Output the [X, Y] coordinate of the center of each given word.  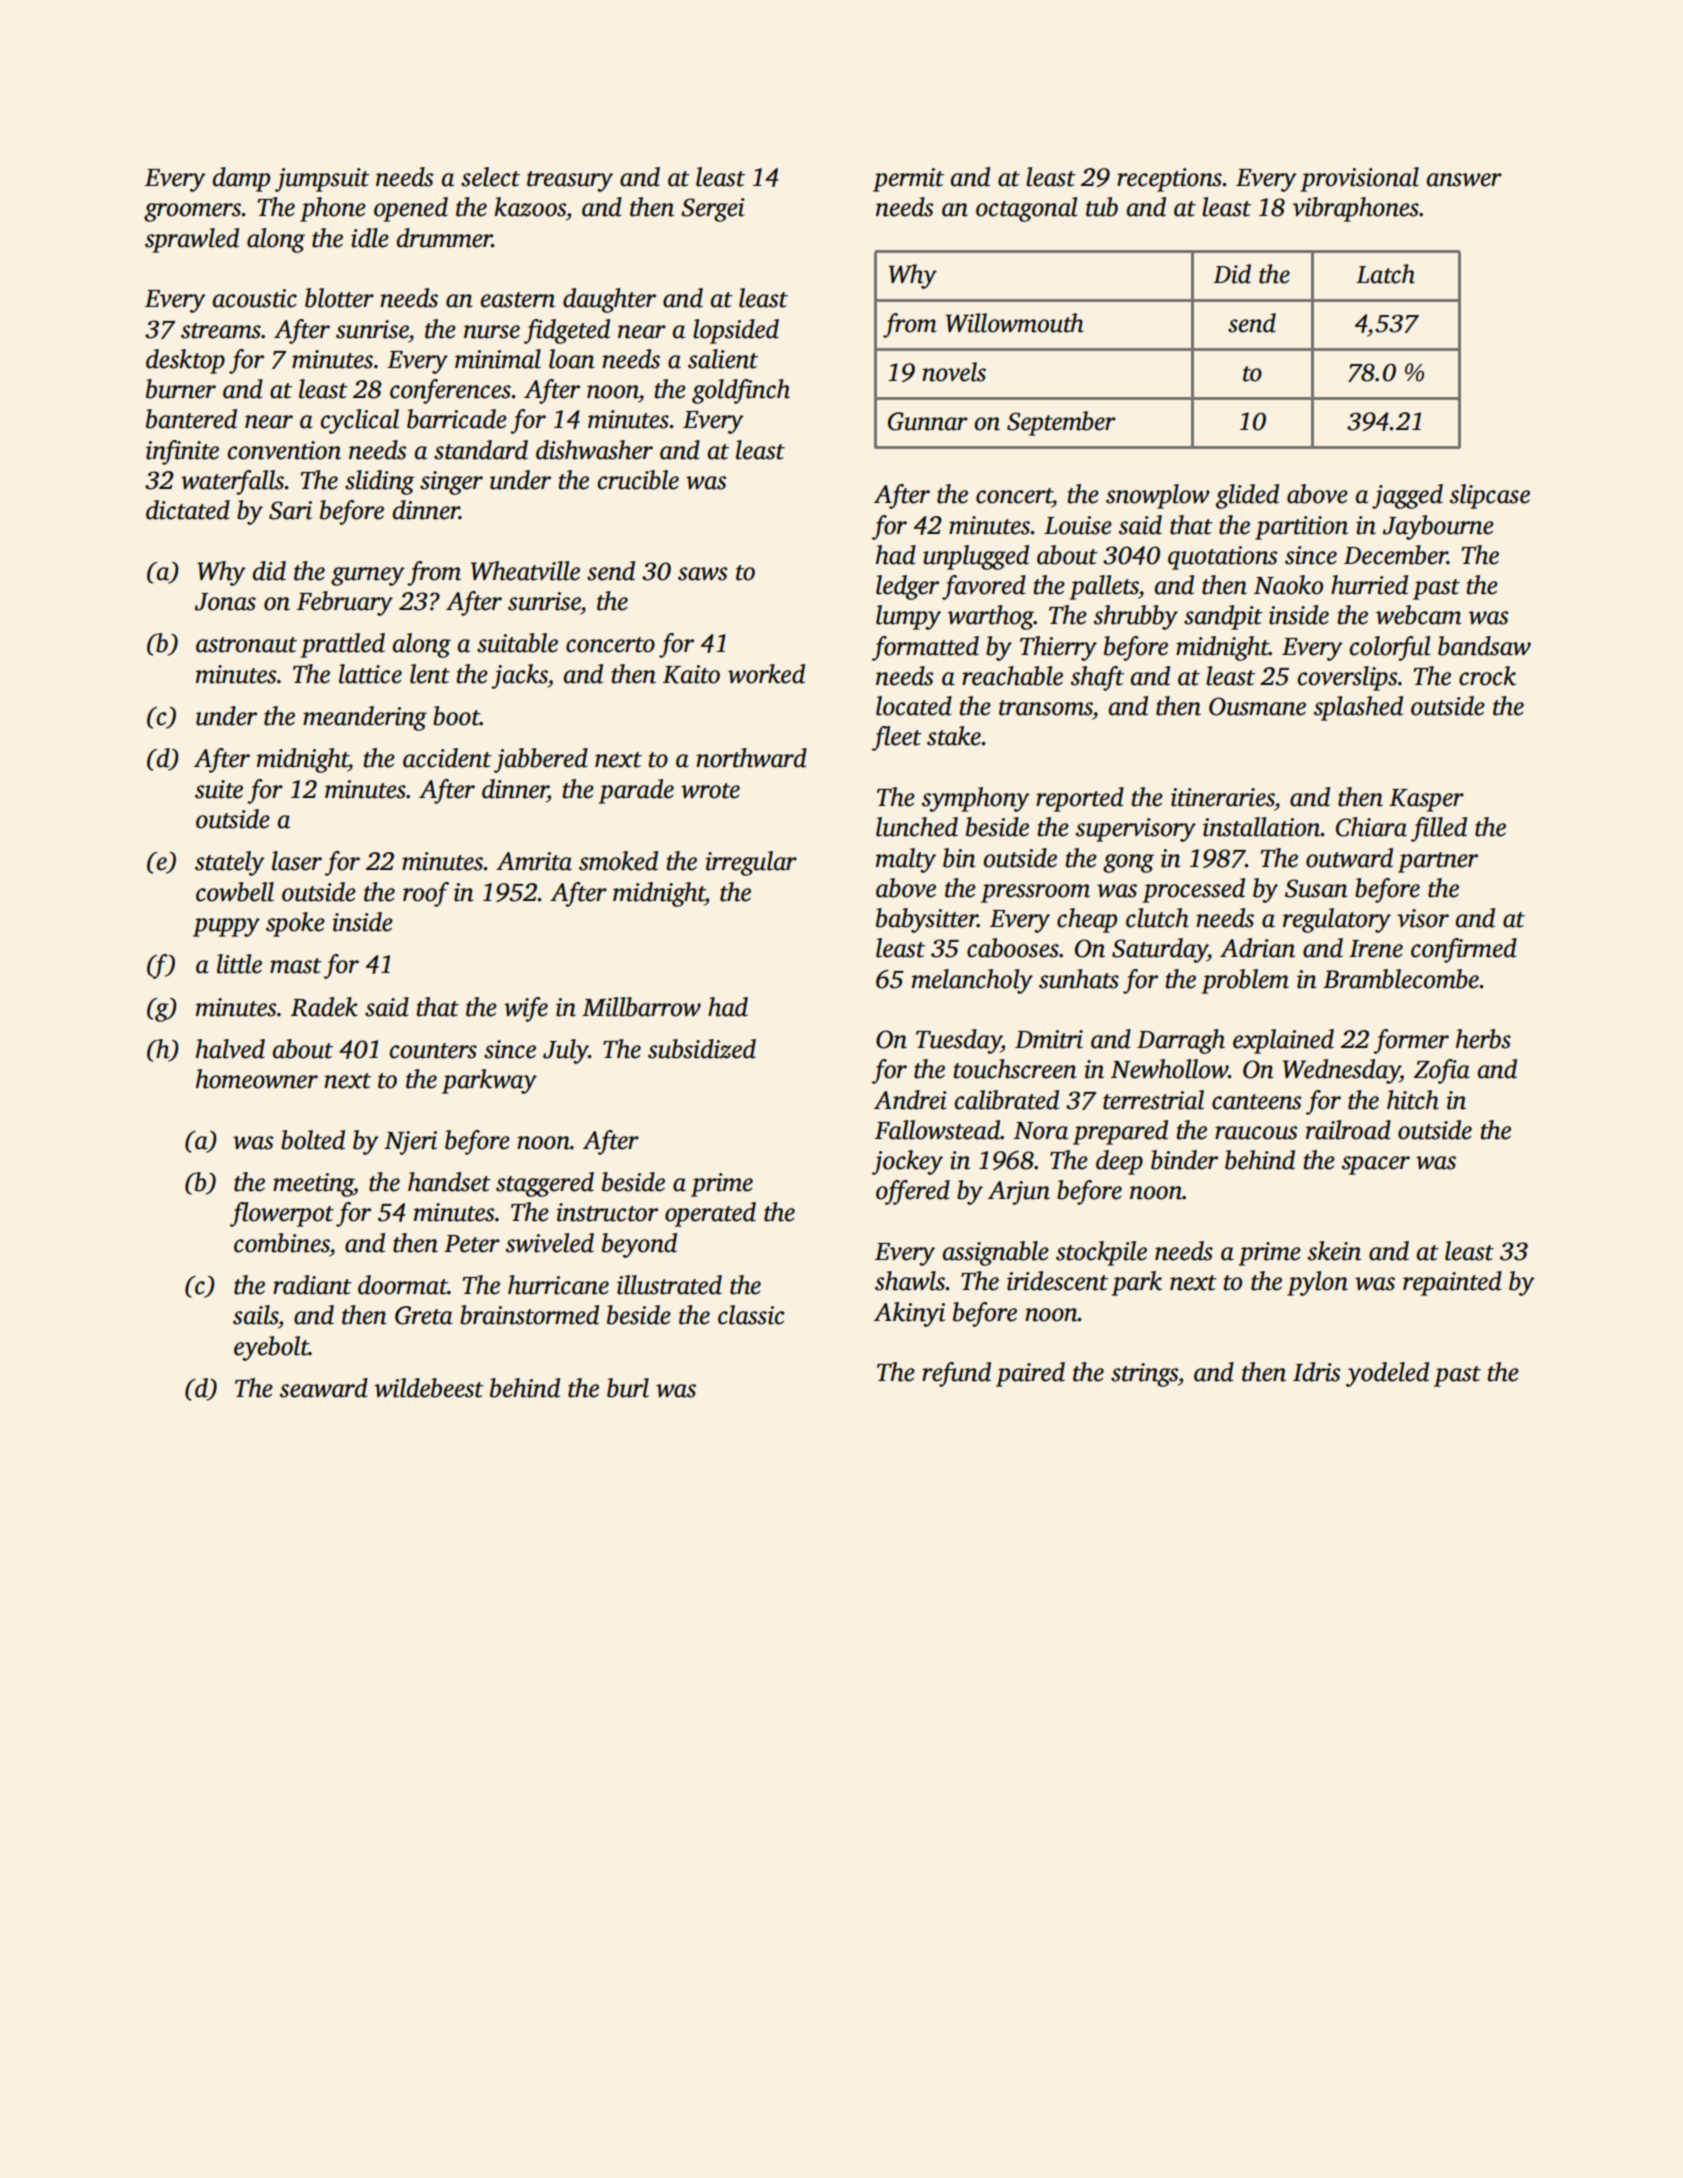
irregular [751, 863]
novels [954, 372]
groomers [192, 212]
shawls [910, 1281]
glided [1247, 496]
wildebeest [429, 1388]
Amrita [534, 861]
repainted [1452, 1283]
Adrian [1257, 948]
